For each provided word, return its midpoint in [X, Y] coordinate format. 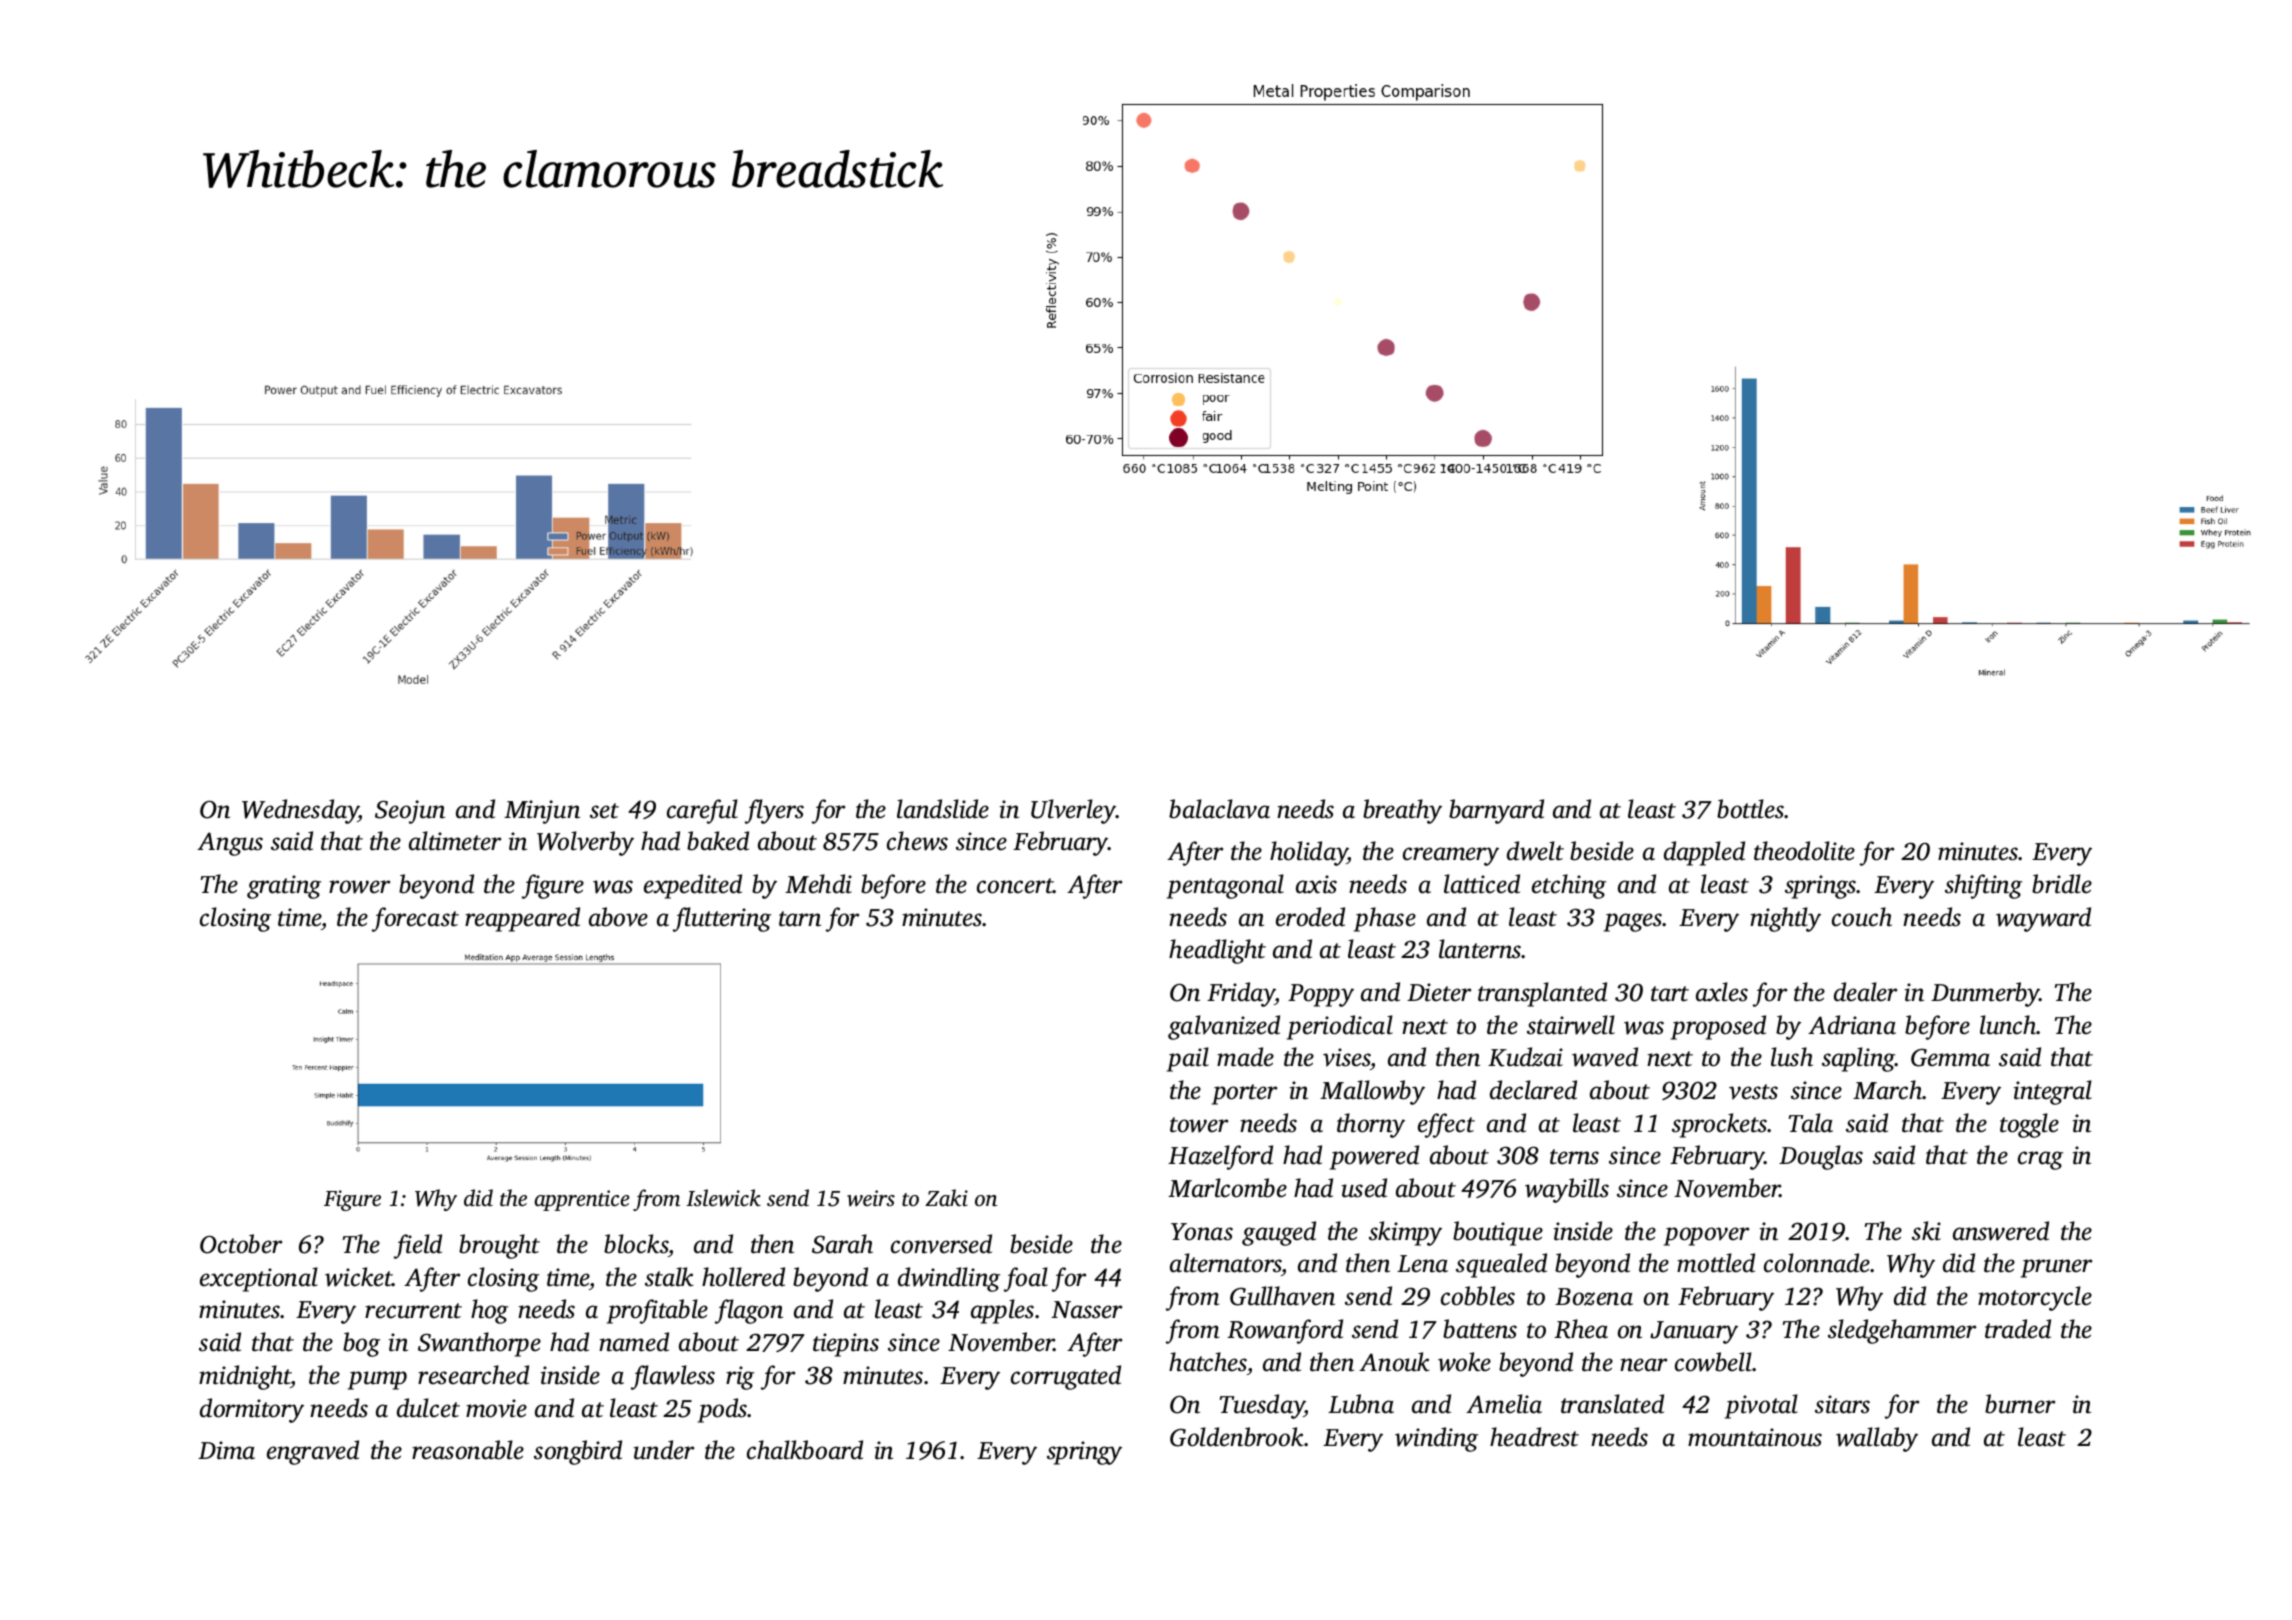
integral [2053, 1092]
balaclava [1219, 809]
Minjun [542, 812]
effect [1446, 1125]
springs [1821, 887]
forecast [415, 919]
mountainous [1755, 1437]
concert [1015, 886]
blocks [636, 1244]
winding [1436, 1439]
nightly [1785, 919]
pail [1188, 1059]
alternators [1226, 1264]
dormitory [252, 1410]
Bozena [1594, 1297]
